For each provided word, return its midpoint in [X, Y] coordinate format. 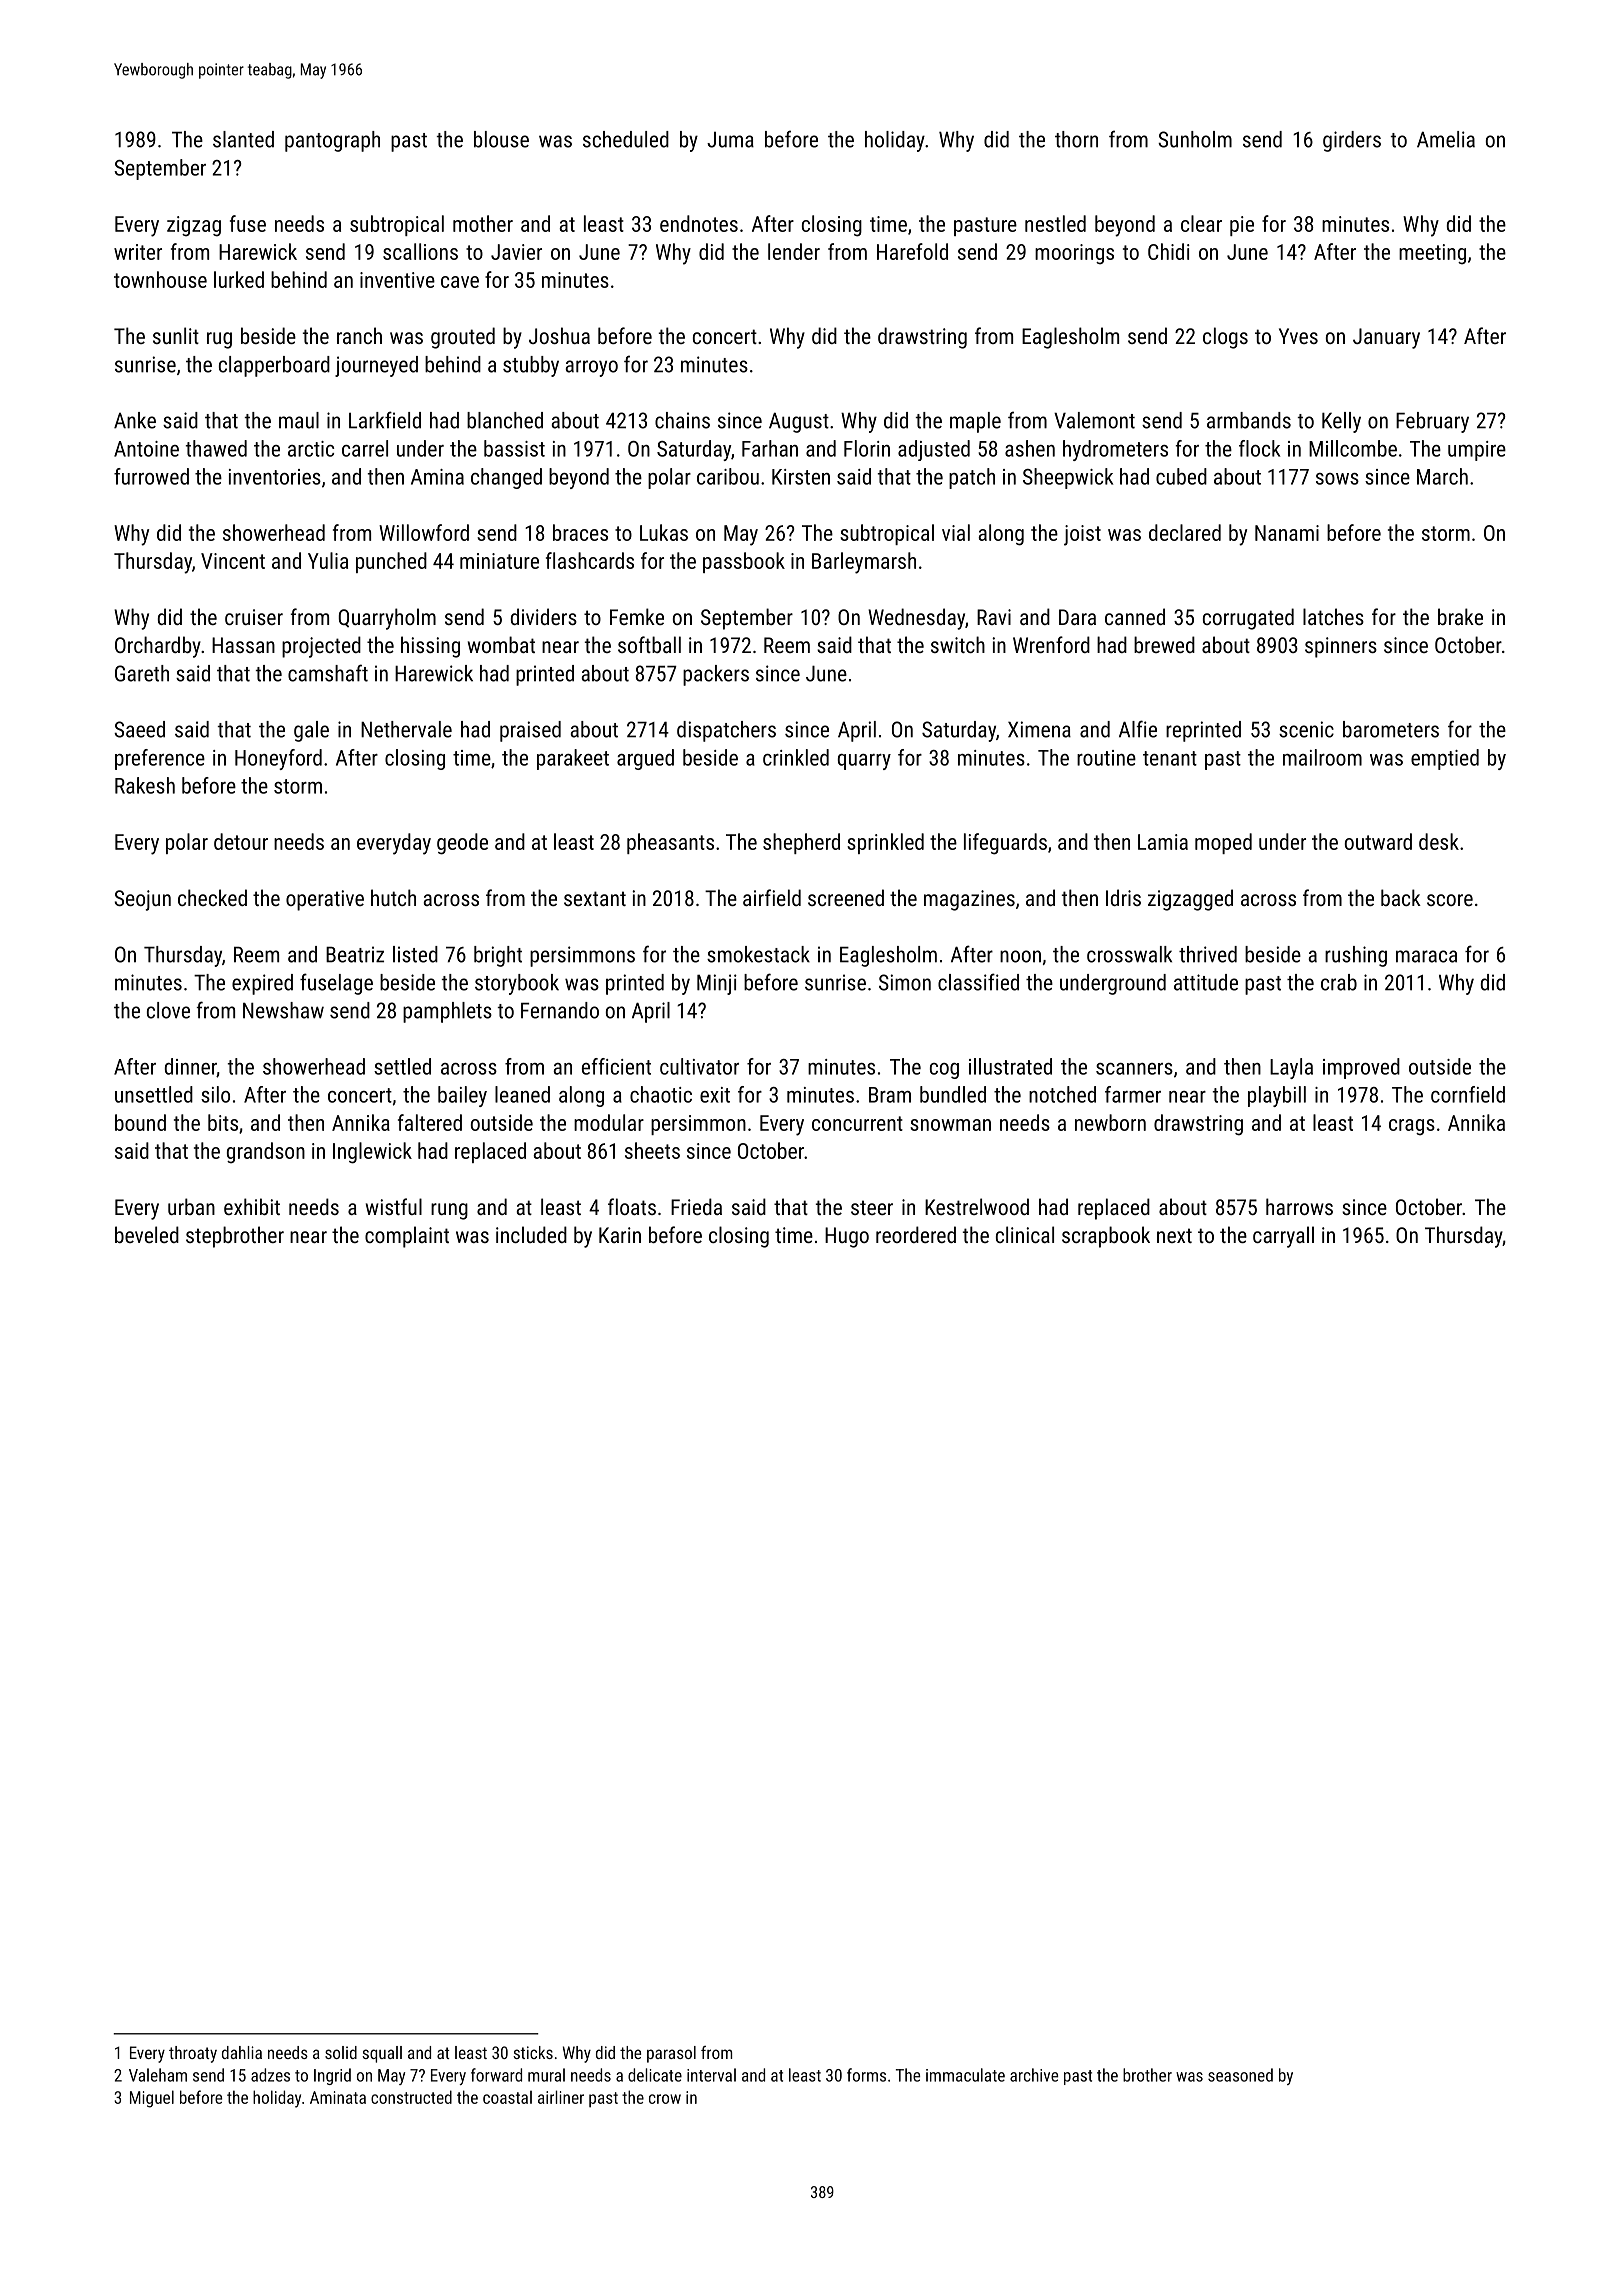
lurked [239, 279]
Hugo [847, 1237]
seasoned [1240, 2075]
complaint [407, 1237]
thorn [1076, 139]
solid [341, 2052]
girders [1352, 141]
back [1401, 897]
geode [462, 844]
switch [958, 644]
